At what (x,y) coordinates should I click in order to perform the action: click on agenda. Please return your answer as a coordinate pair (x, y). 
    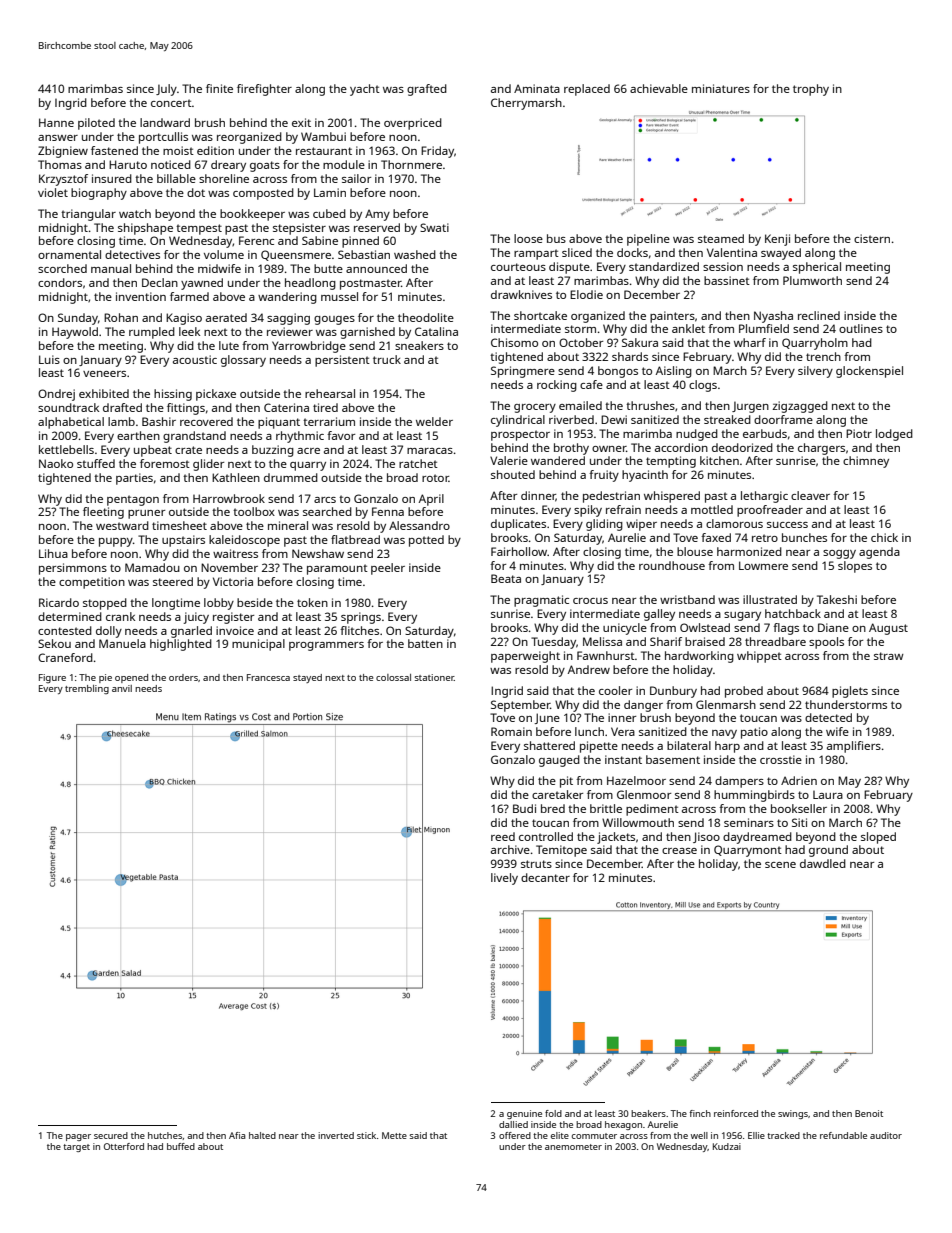
    Looking at the image, I should click on (879, 553).
